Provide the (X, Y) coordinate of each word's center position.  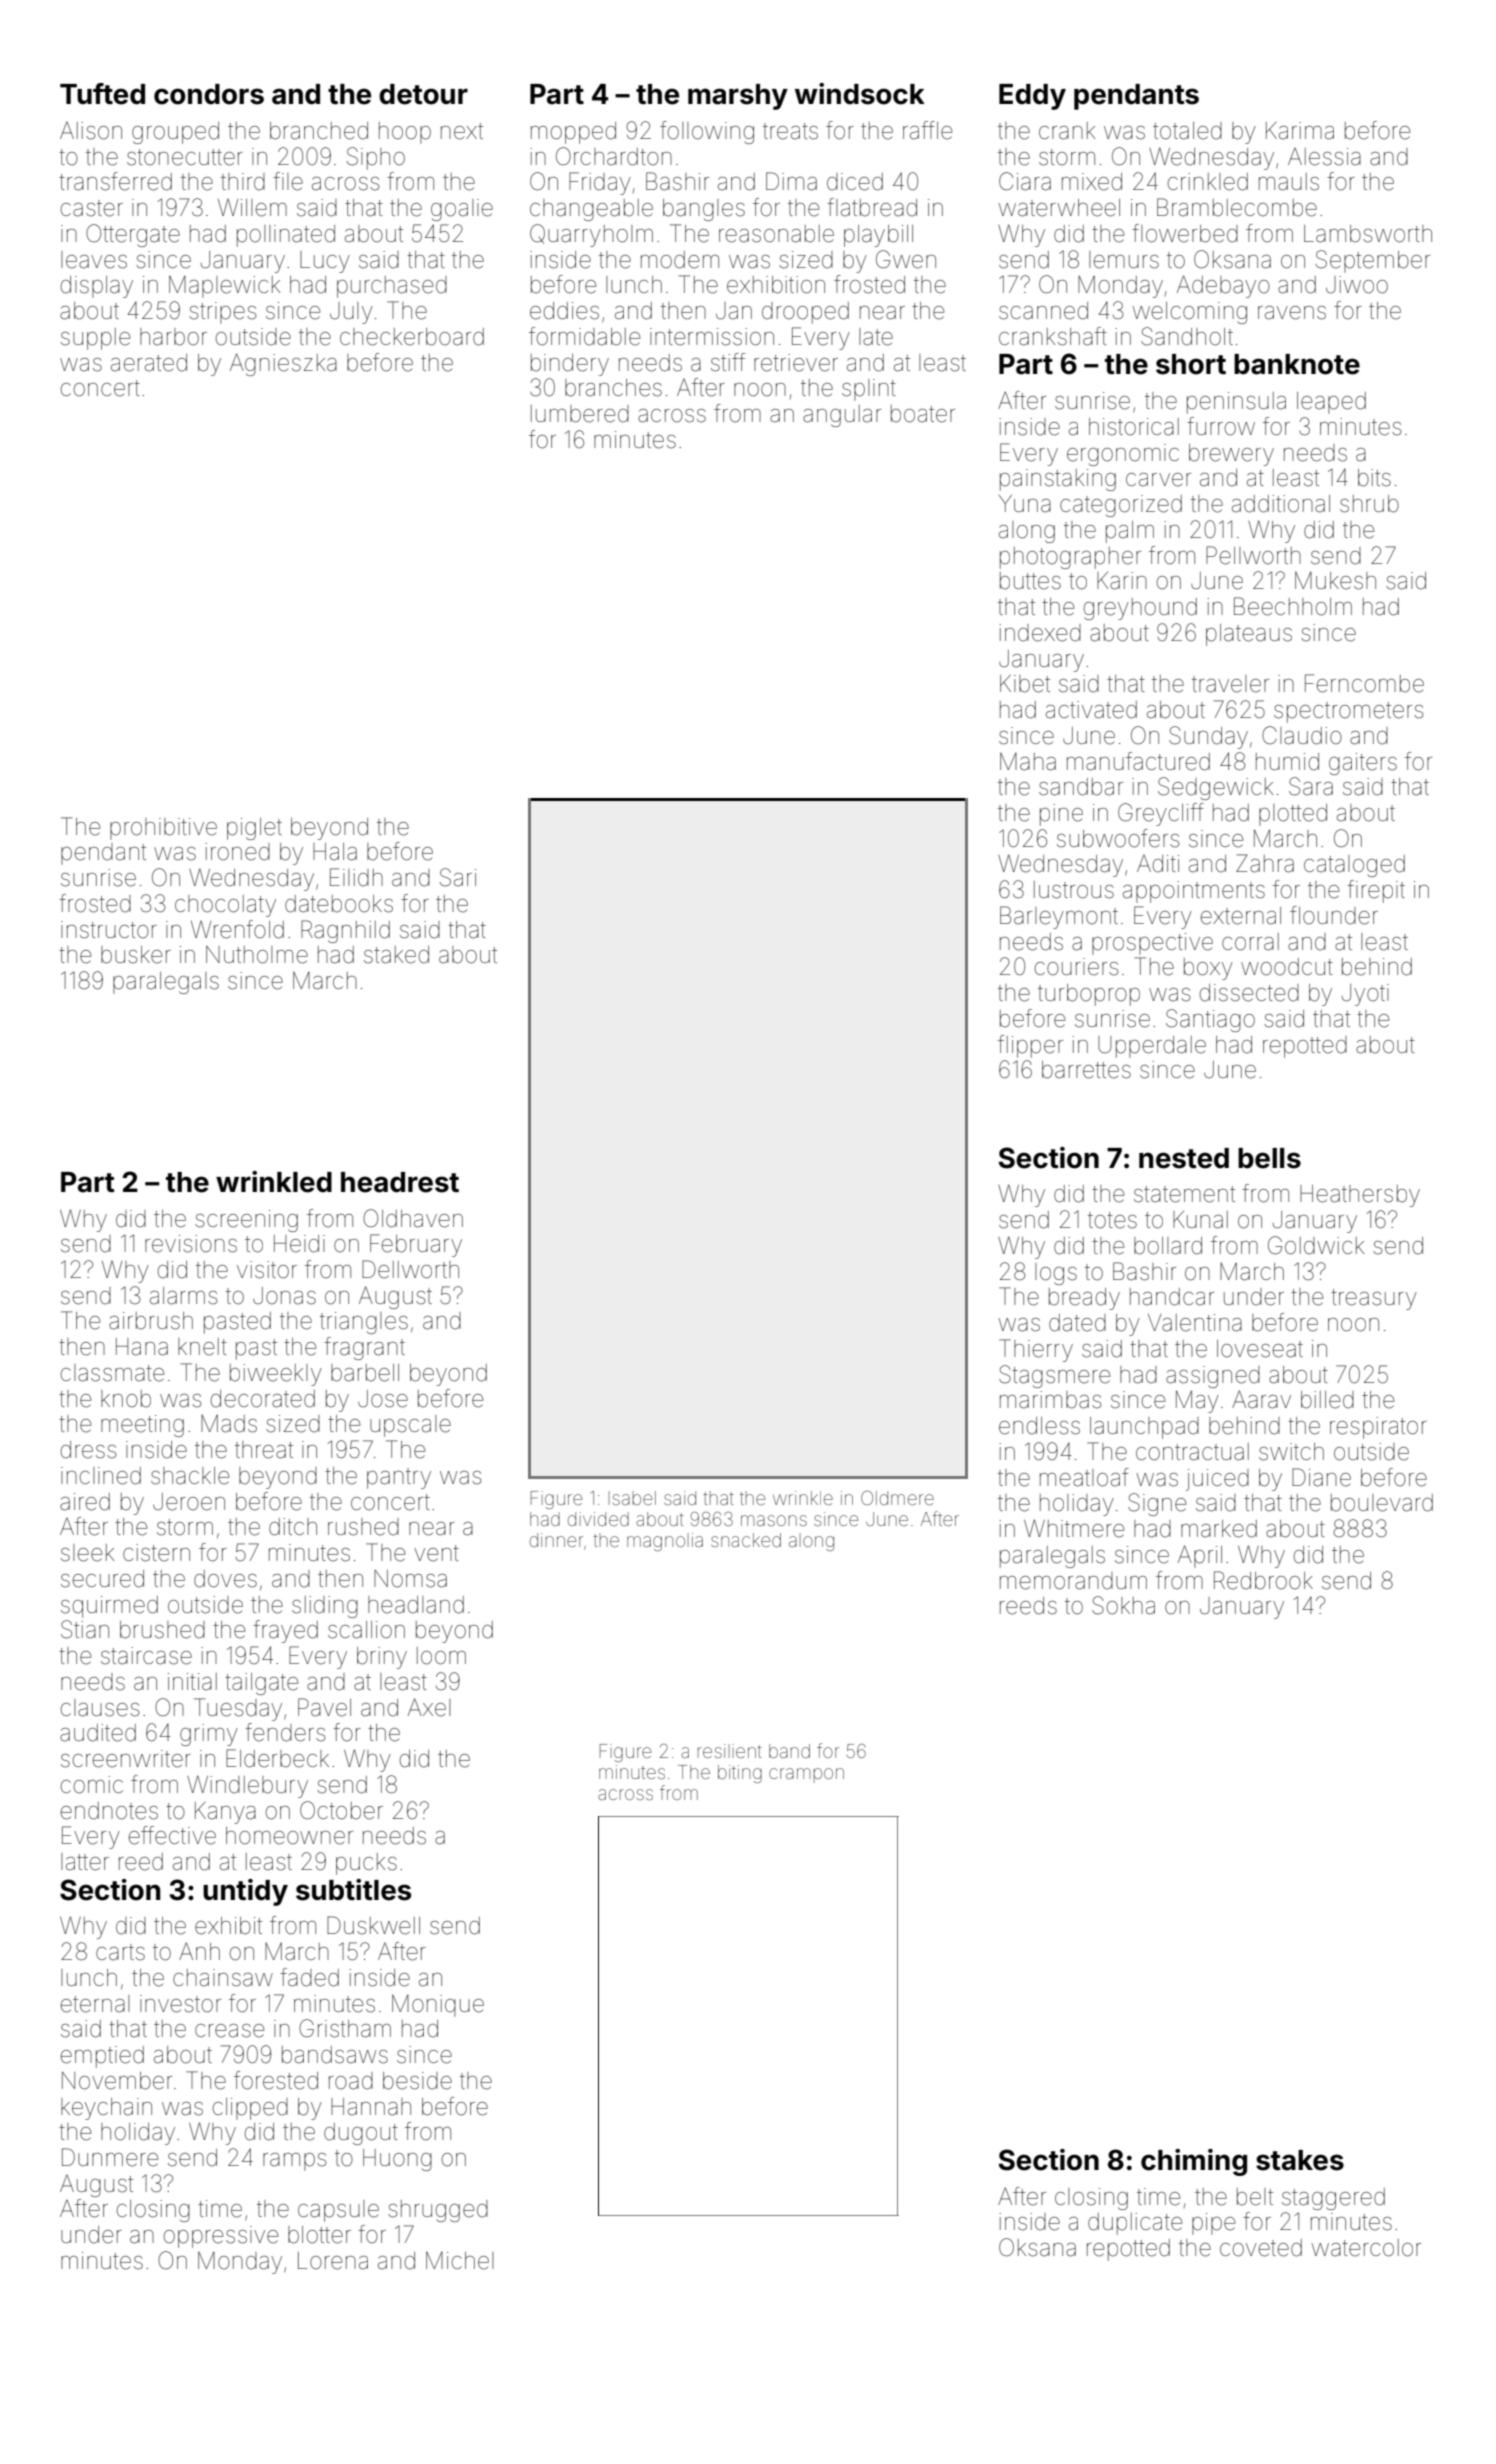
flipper (1030, 1046)
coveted (1261, 2248)
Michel (460, 2261)
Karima (1300, 131)
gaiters (1363, 764)
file (288, 181)
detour (423, 94)
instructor (109, 930)
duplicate (1135, 2224)
